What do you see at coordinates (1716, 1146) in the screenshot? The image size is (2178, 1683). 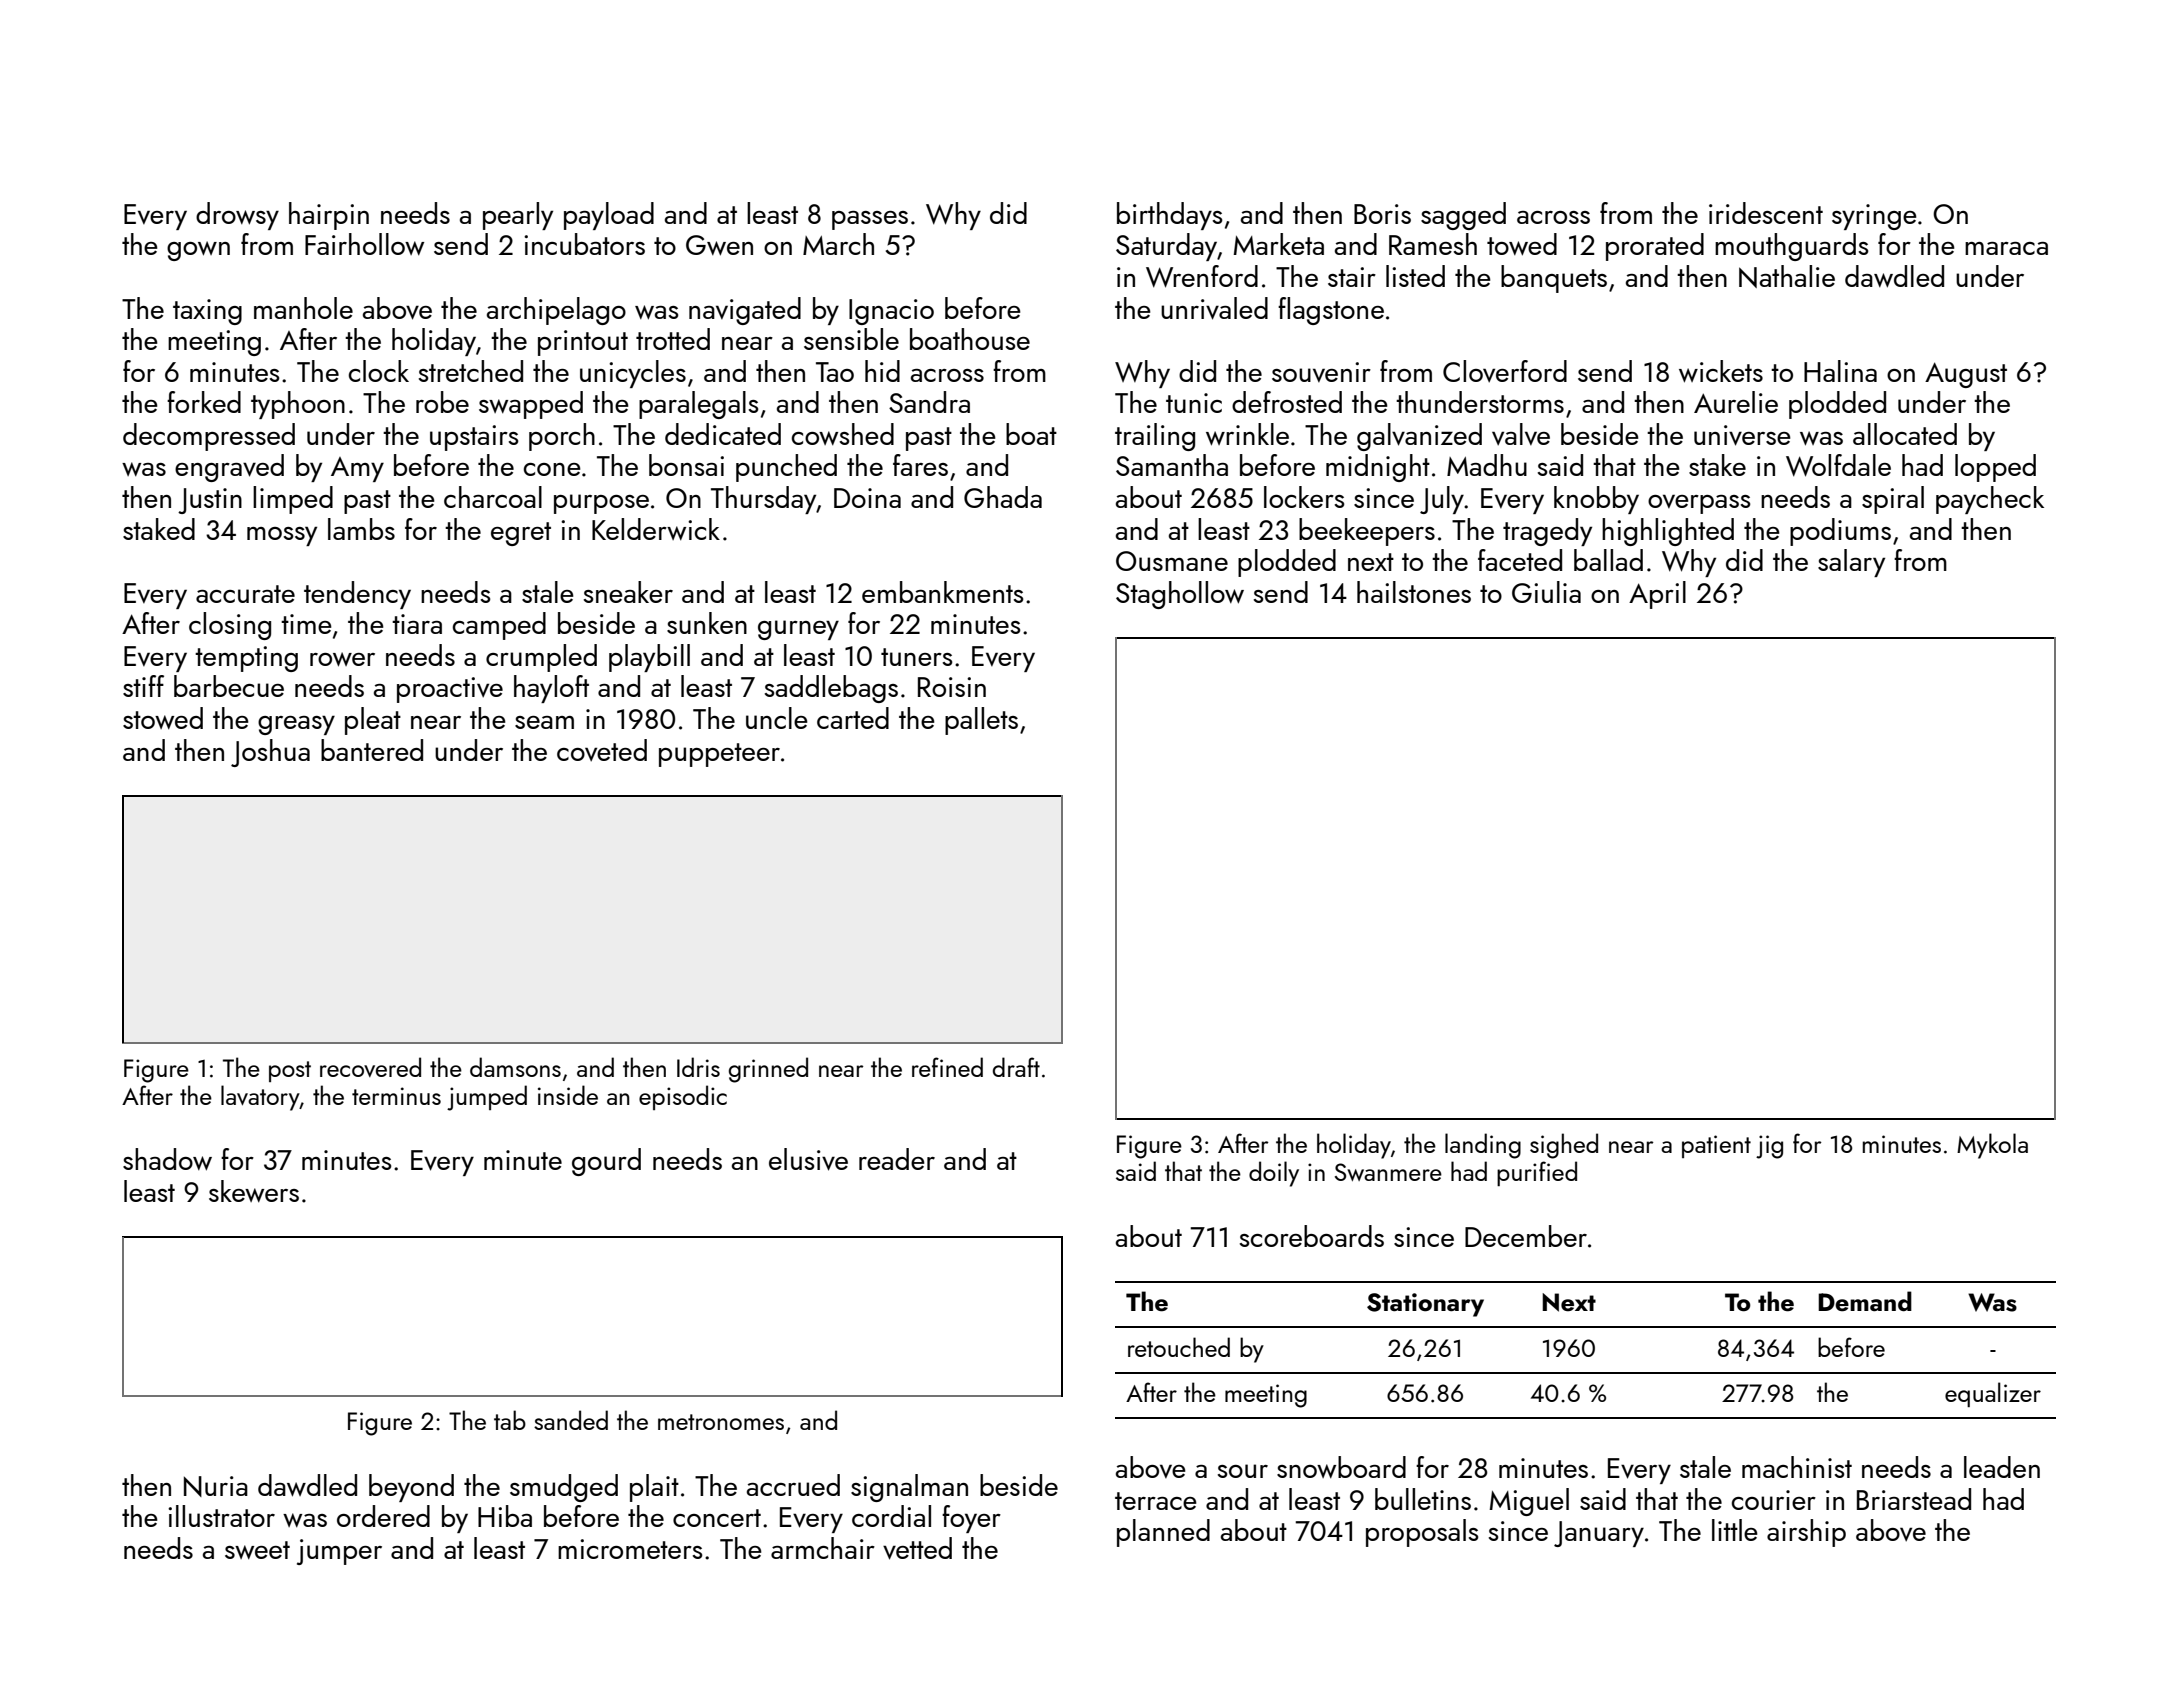 I see `patient` at bounding box center [1716, 1146].
